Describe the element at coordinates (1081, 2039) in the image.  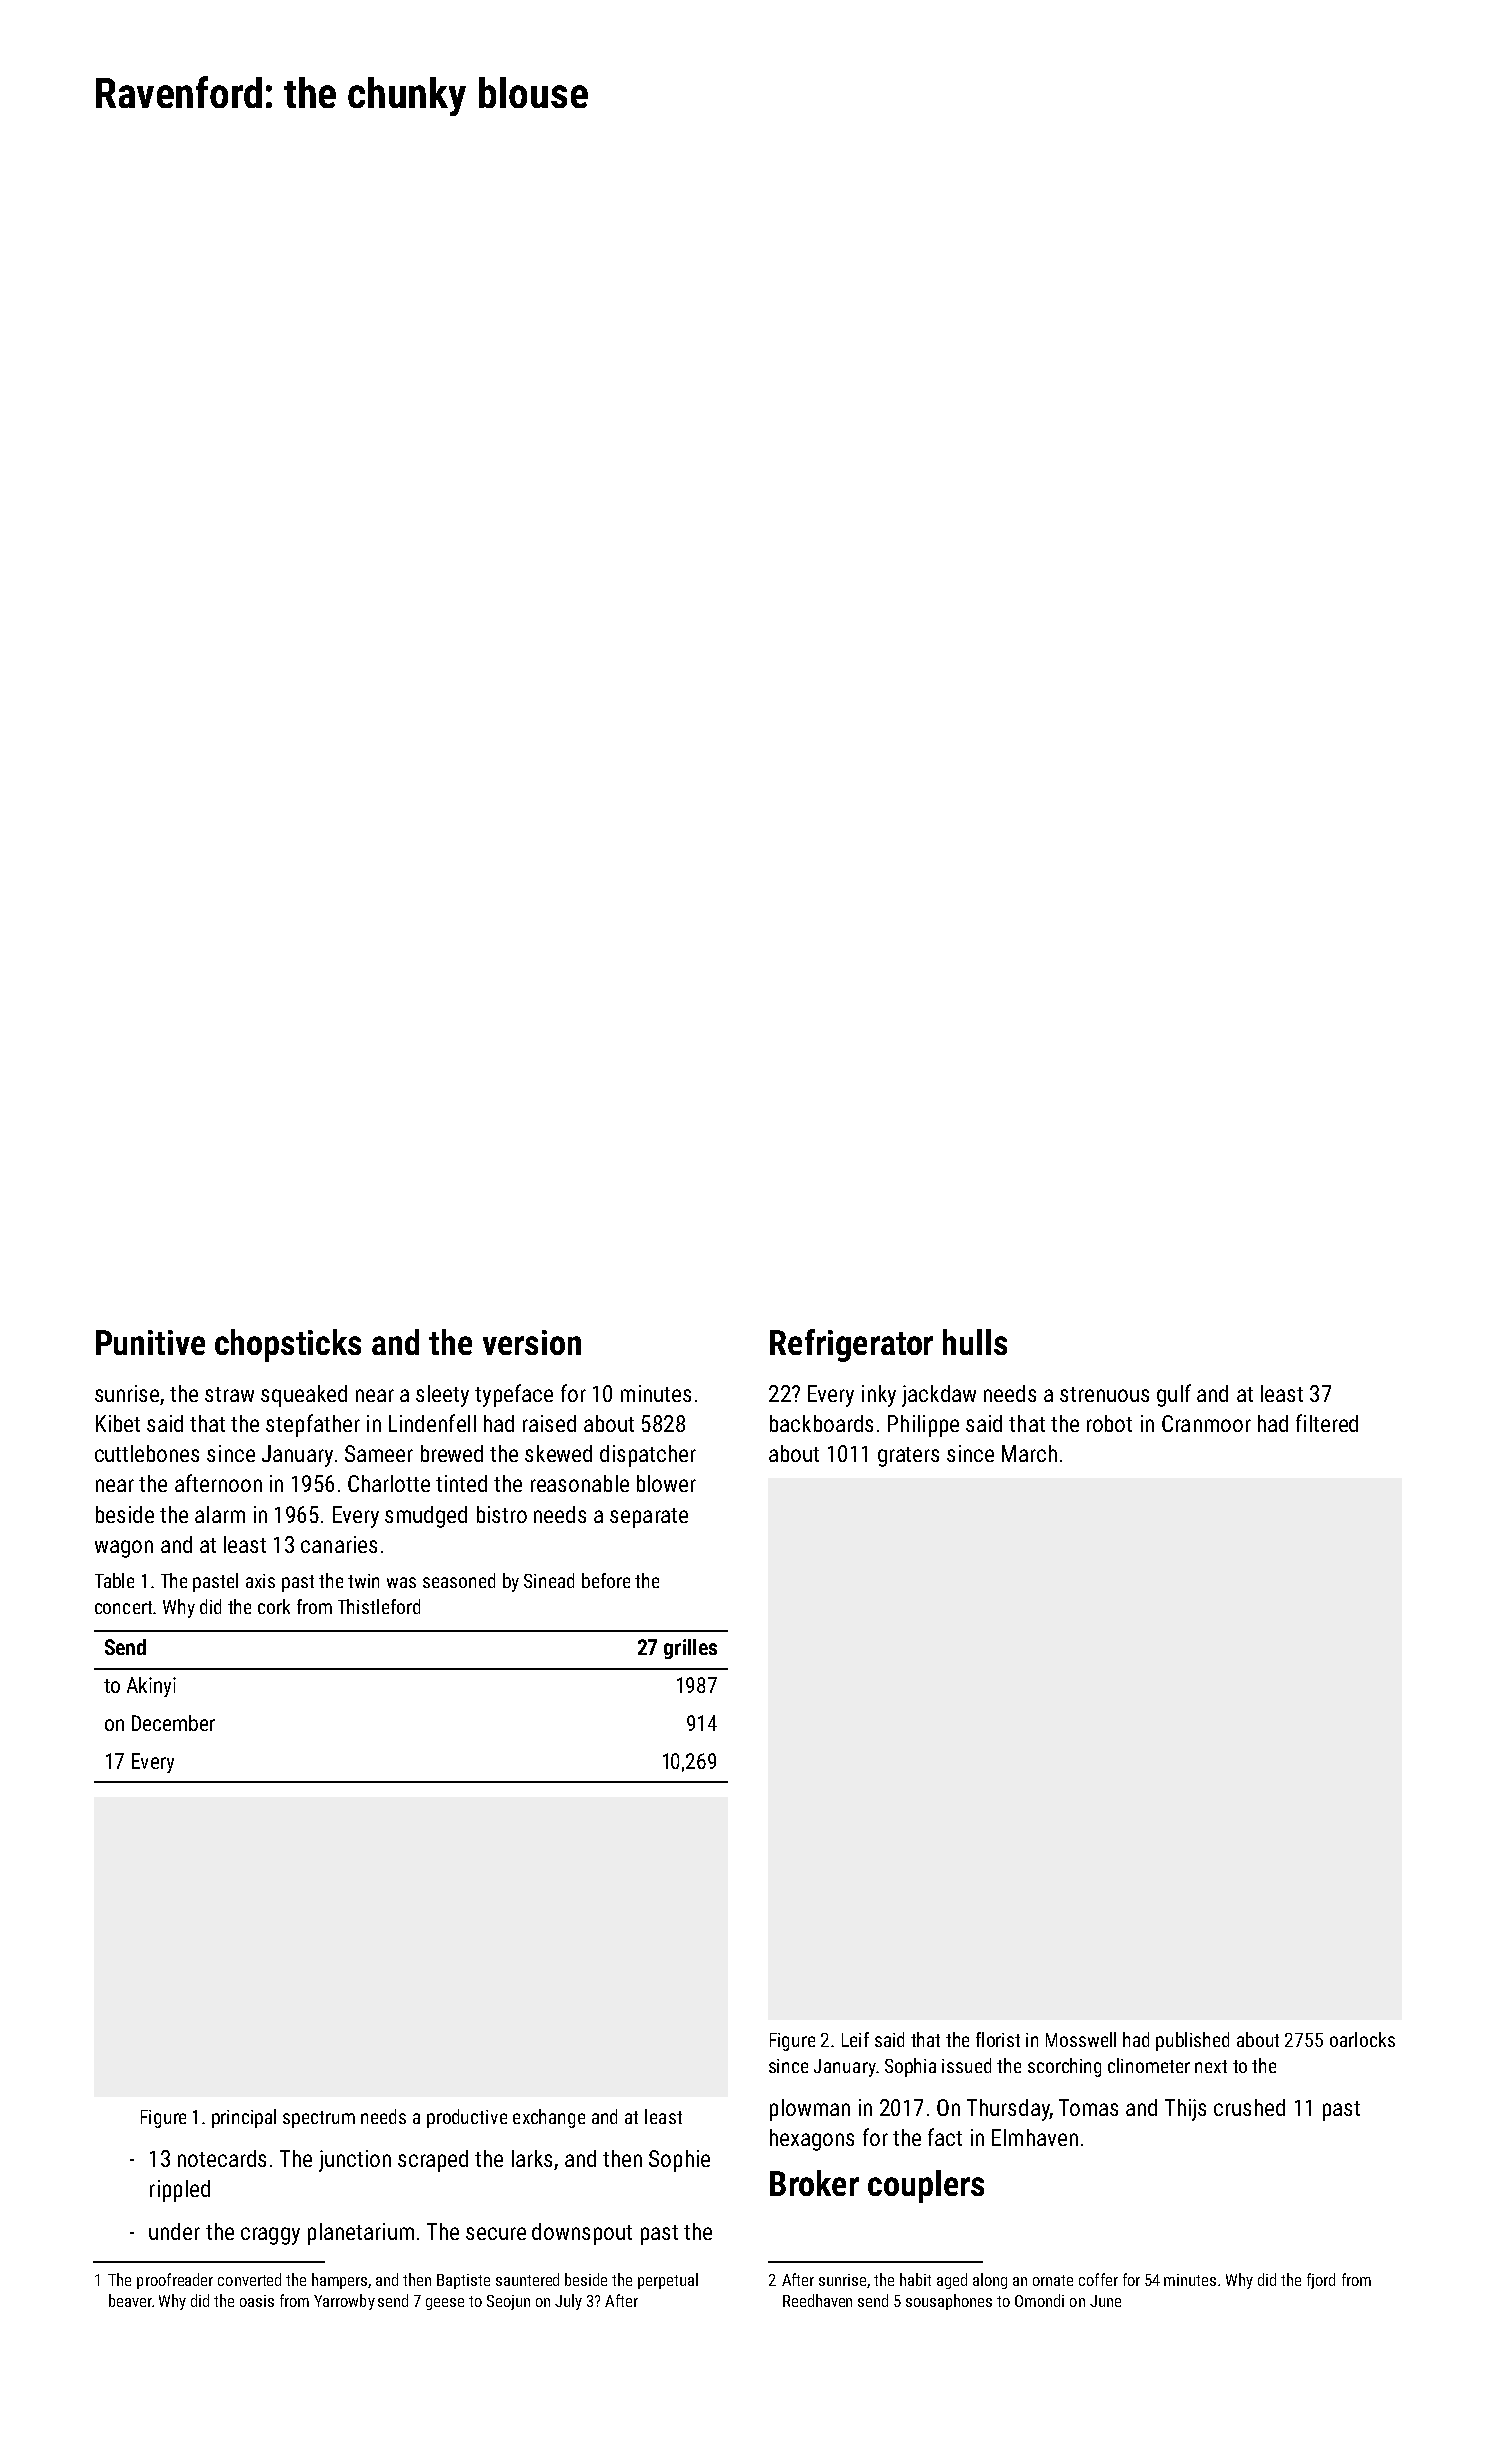
I see `Mosswell` at that location.
